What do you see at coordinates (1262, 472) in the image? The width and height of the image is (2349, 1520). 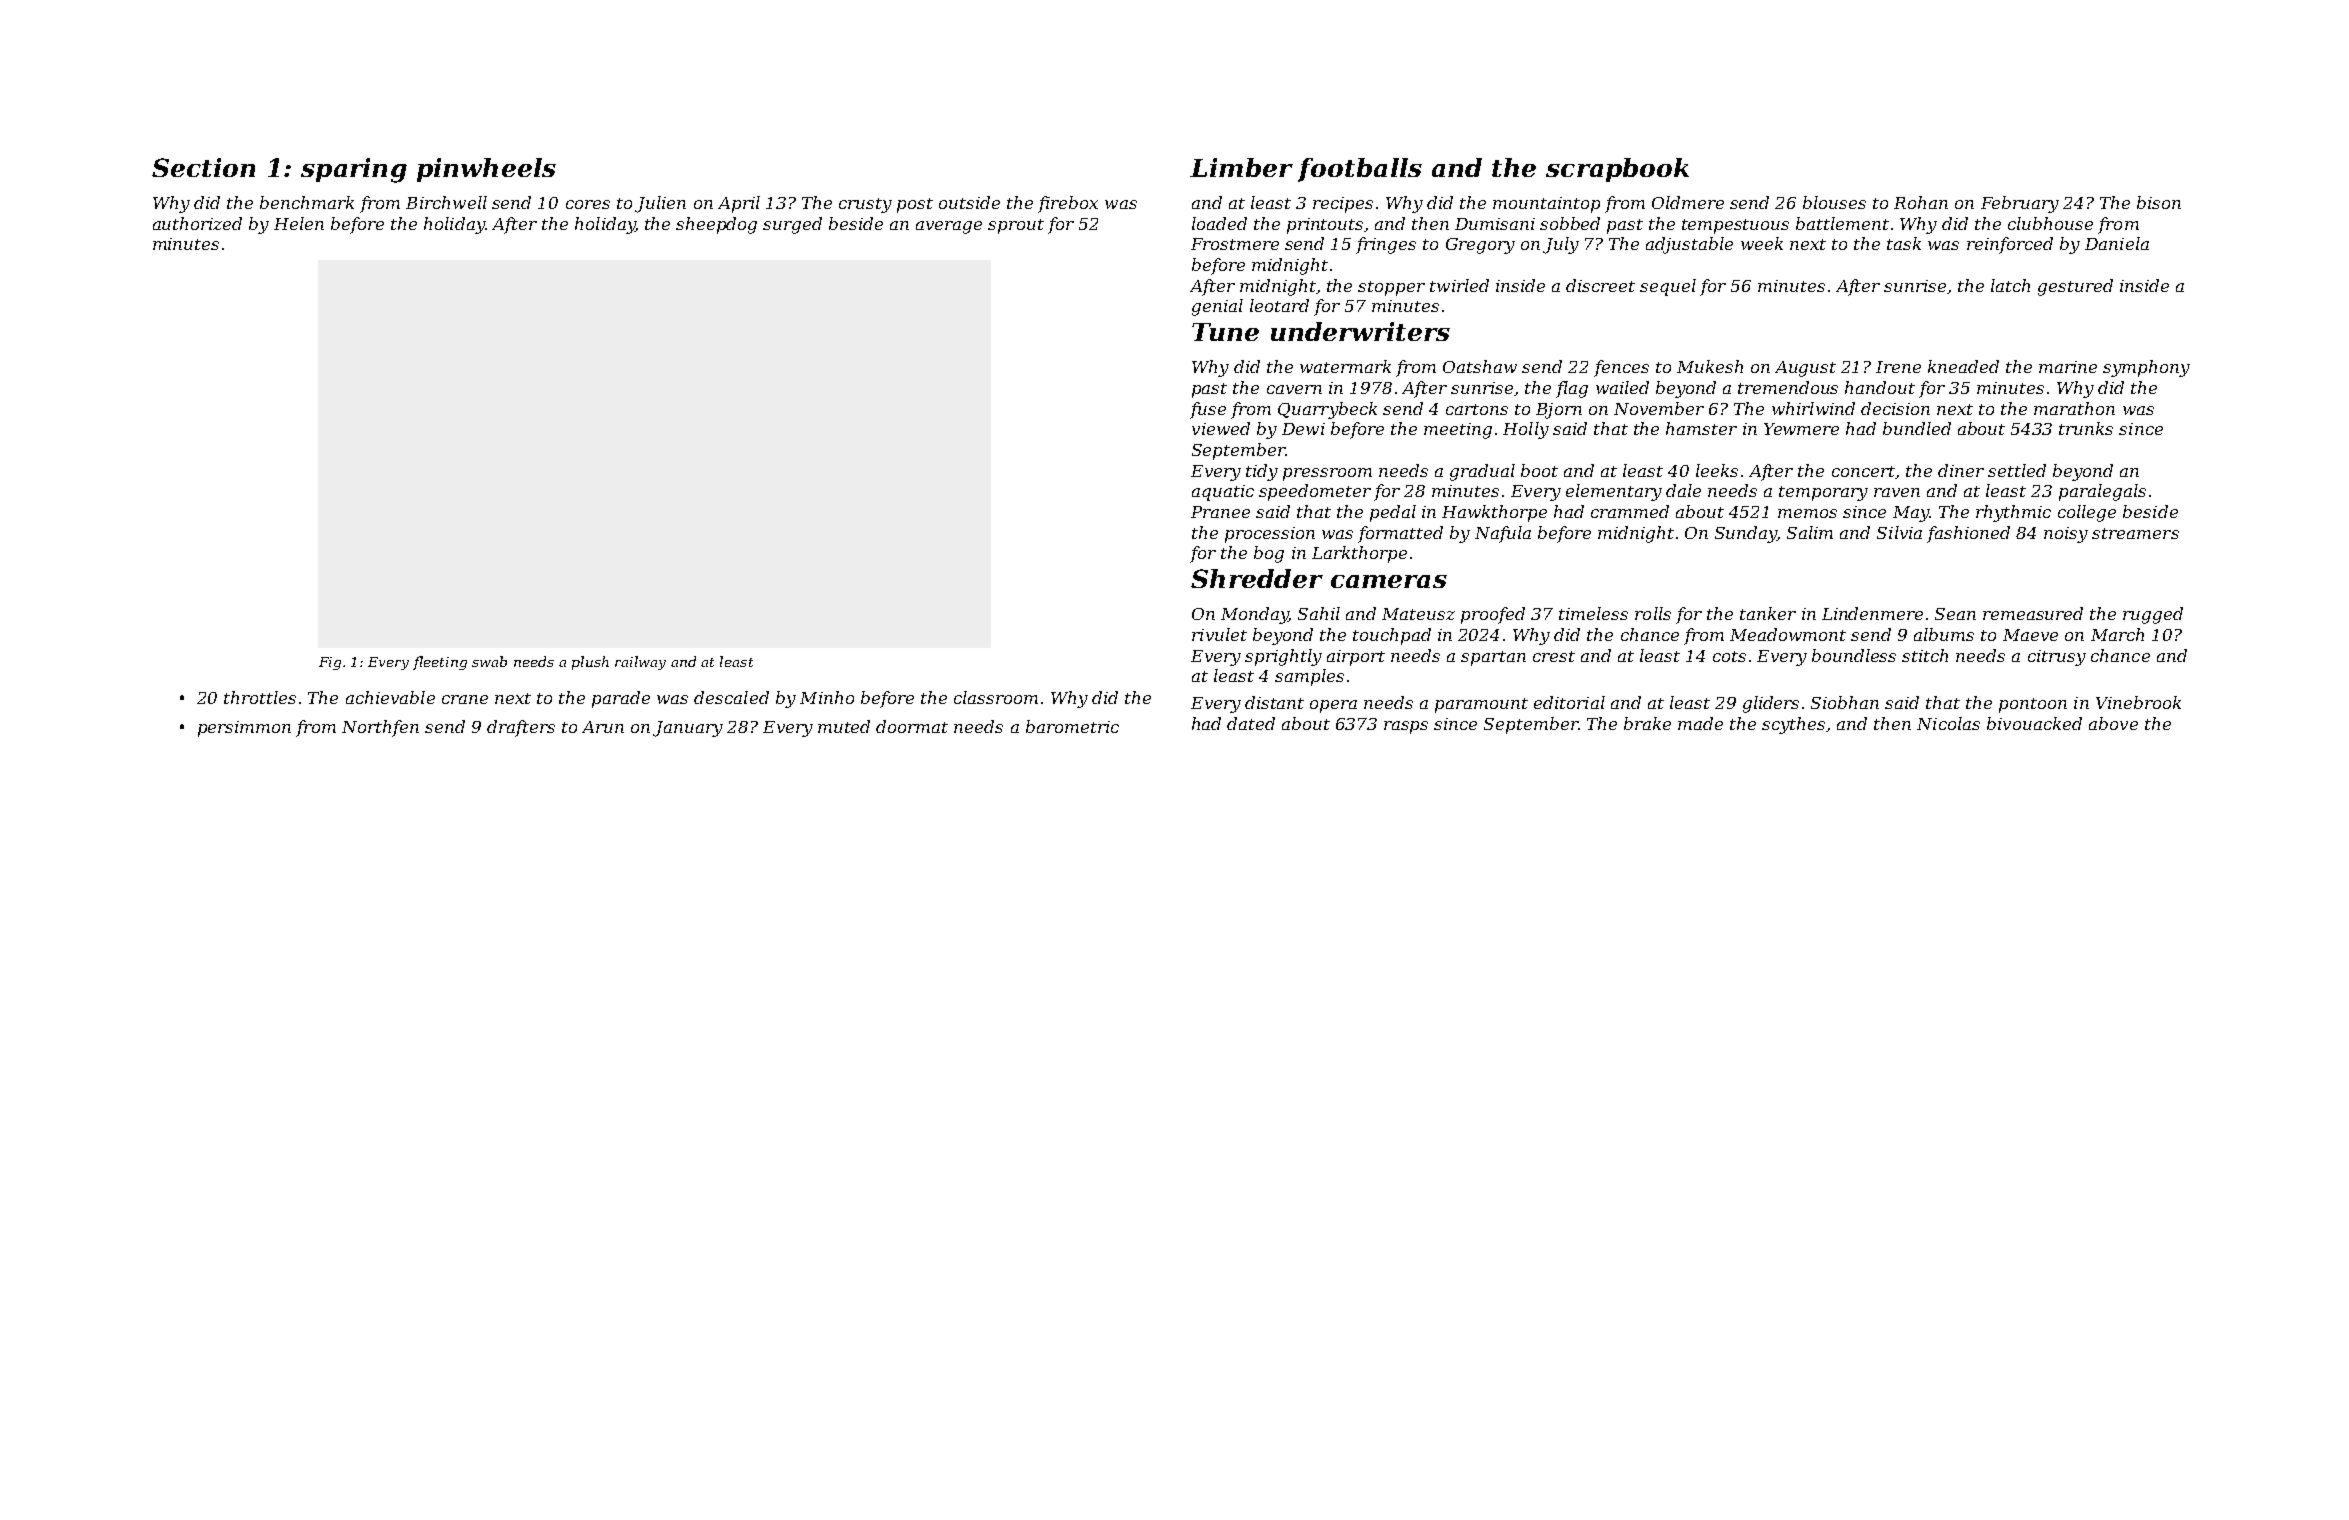 I see `tidy` at bounding box center [1262, 472].
